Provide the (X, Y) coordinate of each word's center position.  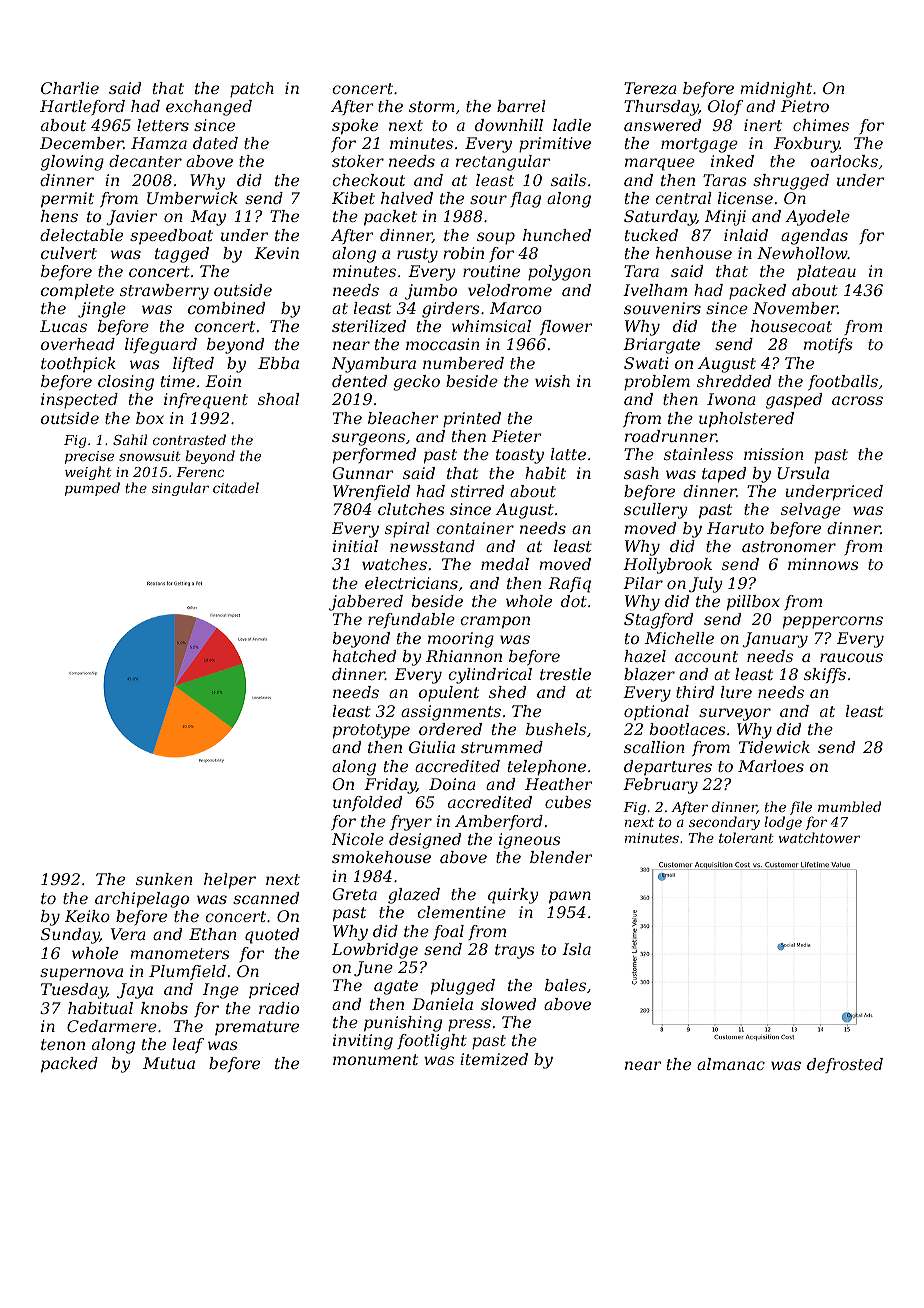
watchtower (819, 837)
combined (226, 308)
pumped (92, 489)
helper (230, 881)
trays (515, 951)
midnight (776, 90)
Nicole (358, 839)
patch (252, 90)
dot (574, 601)
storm (432, 106)
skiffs (825, 675)
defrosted (845, 1065)
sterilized (369, 326)
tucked (651, 235)
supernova (81, 974)
